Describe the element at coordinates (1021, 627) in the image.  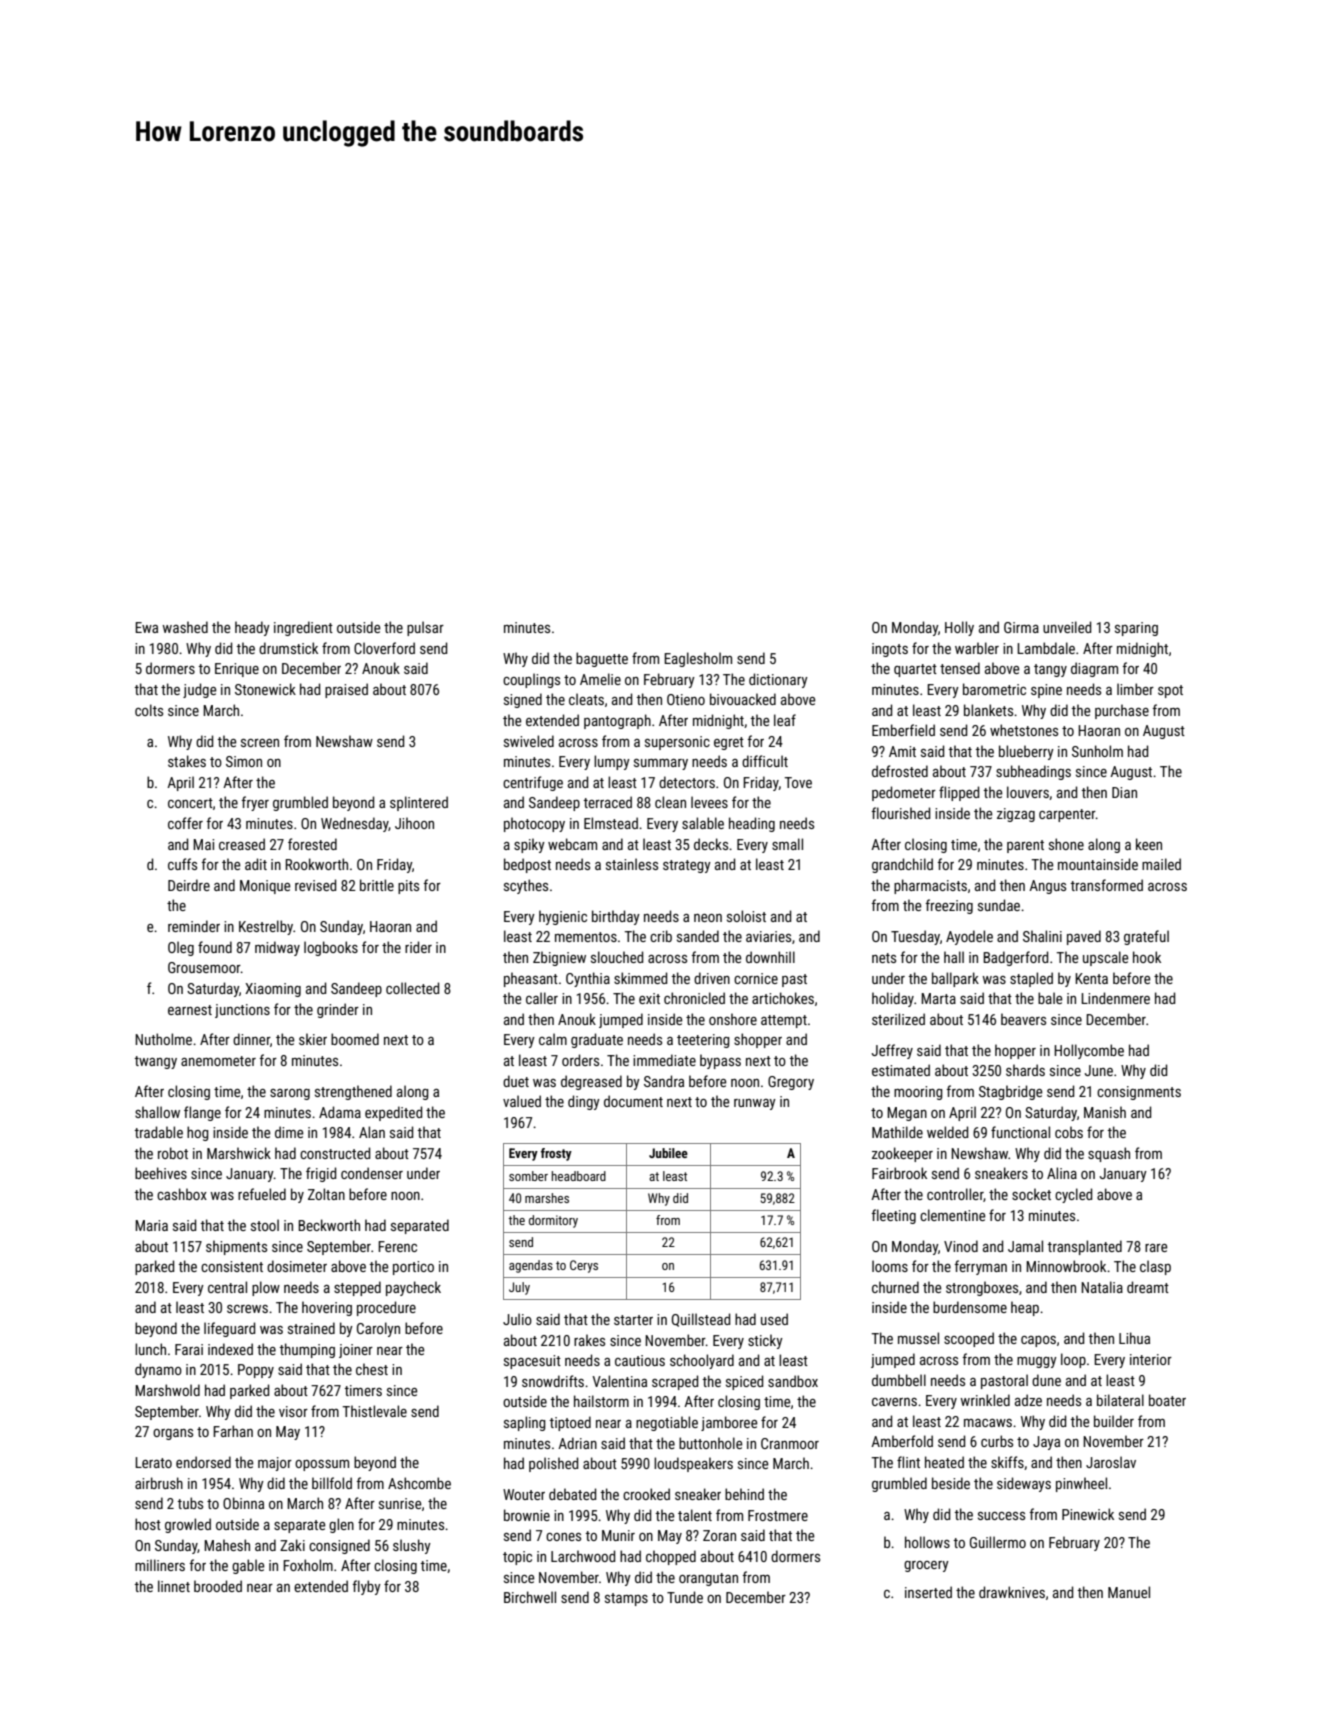
I see `Girma` at that location.
